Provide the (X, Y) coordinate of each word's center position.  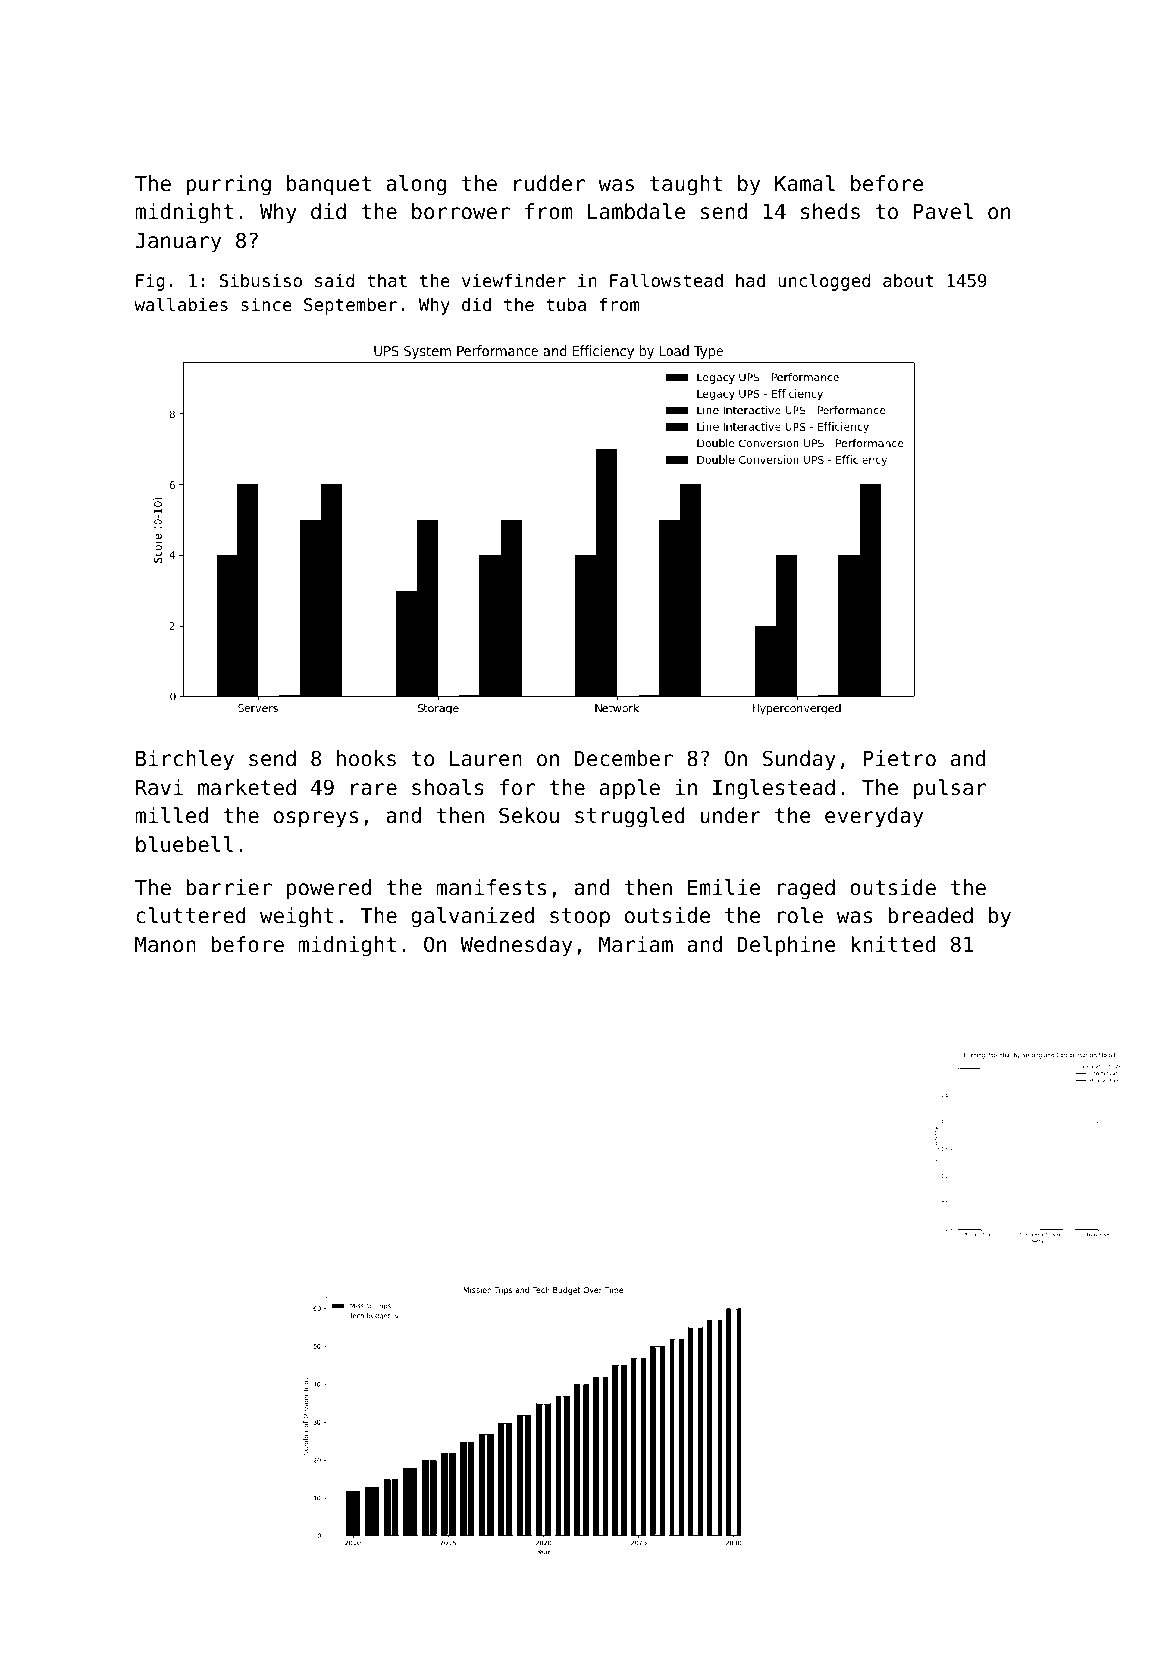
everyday (874, 817)
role (800, 915)
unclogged (824, 282)
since (266, 304)
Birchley (185, 760)
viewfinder (514, 280)
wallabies (181, 304)
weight (296, 917)
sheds (830, 211)
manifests (491, 887)
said (334, 280)
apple (630, 789)
